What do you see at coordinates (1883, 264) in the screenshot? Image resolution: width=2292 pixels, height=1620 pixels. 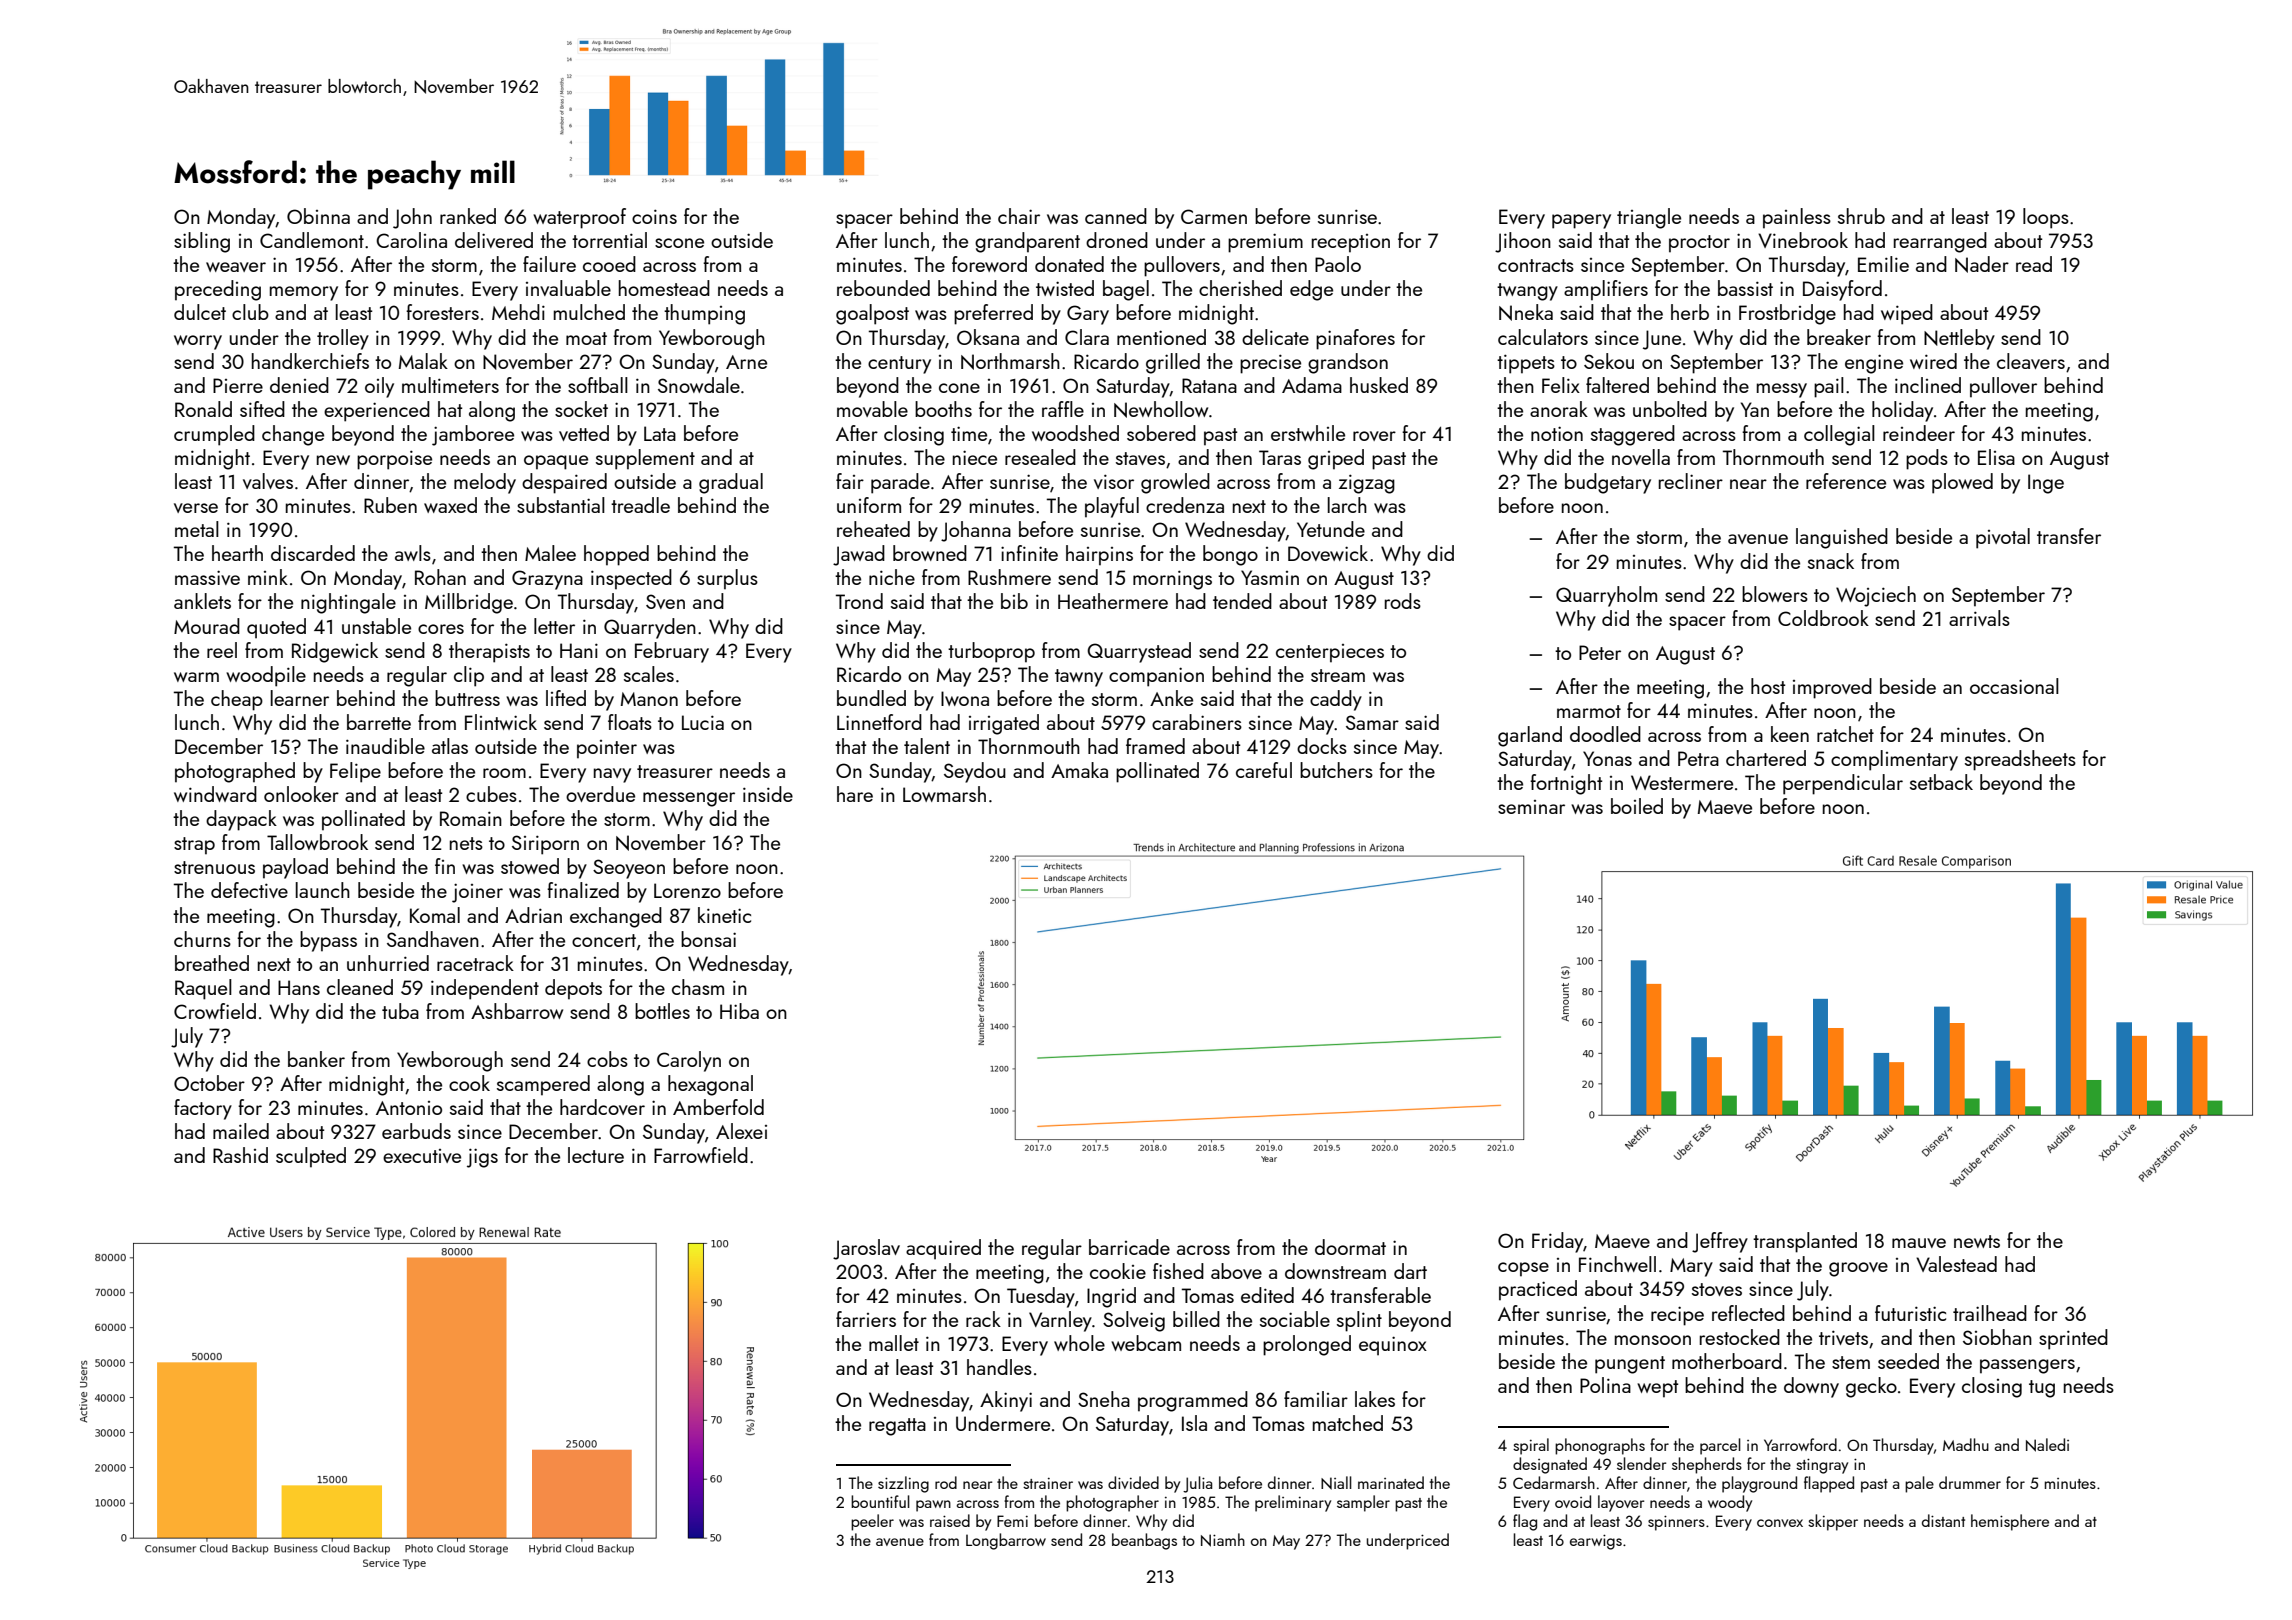 I see `Emilie` at bounding box center [1883, 264].
